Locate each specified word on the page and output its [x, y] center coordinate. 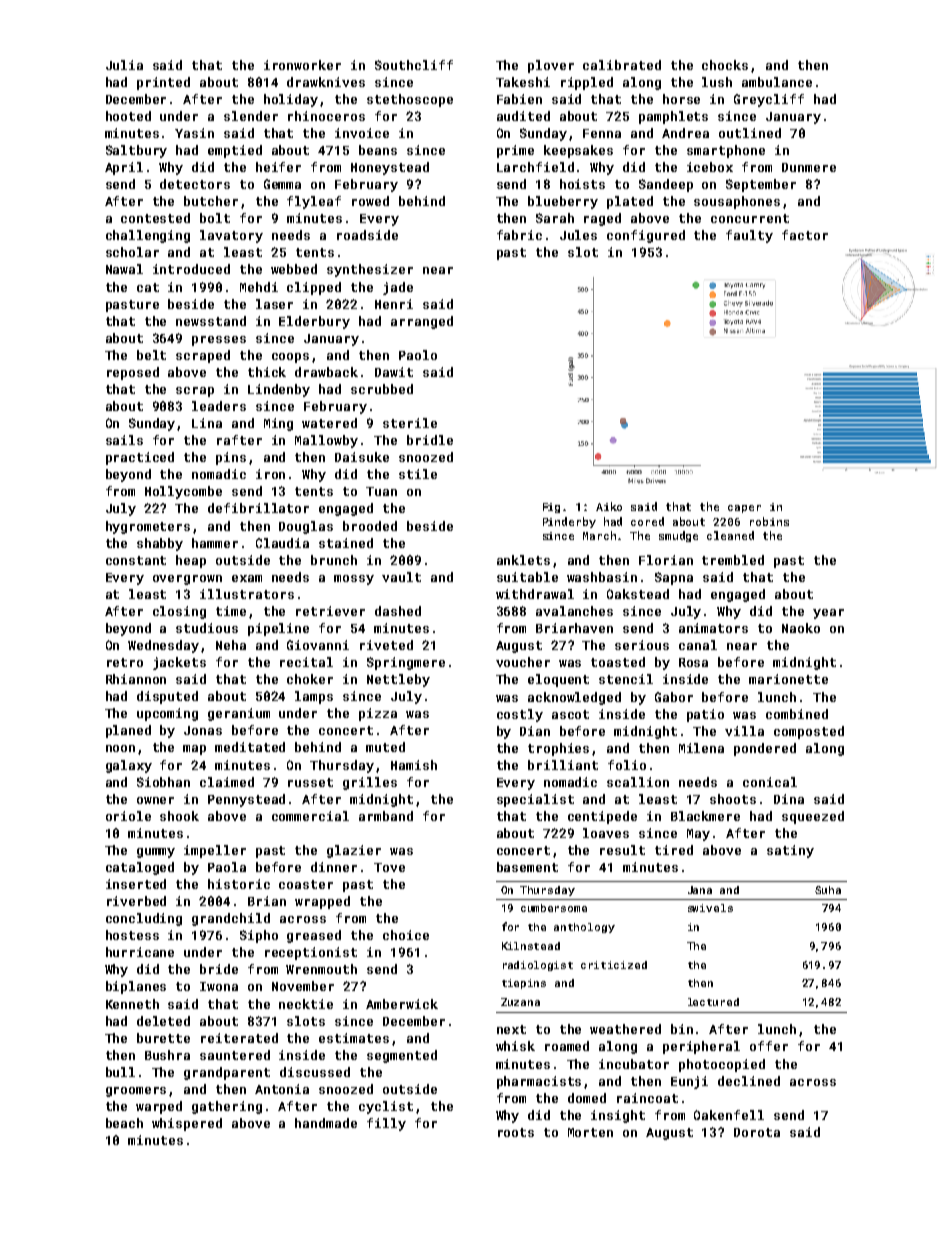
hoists [582, 184]
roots [516, 1132]
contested [155, 218]
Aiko [609, 506]
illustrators [247, 594]
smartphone [726, 151]
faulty [749, 236]
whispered [187, 1124]
